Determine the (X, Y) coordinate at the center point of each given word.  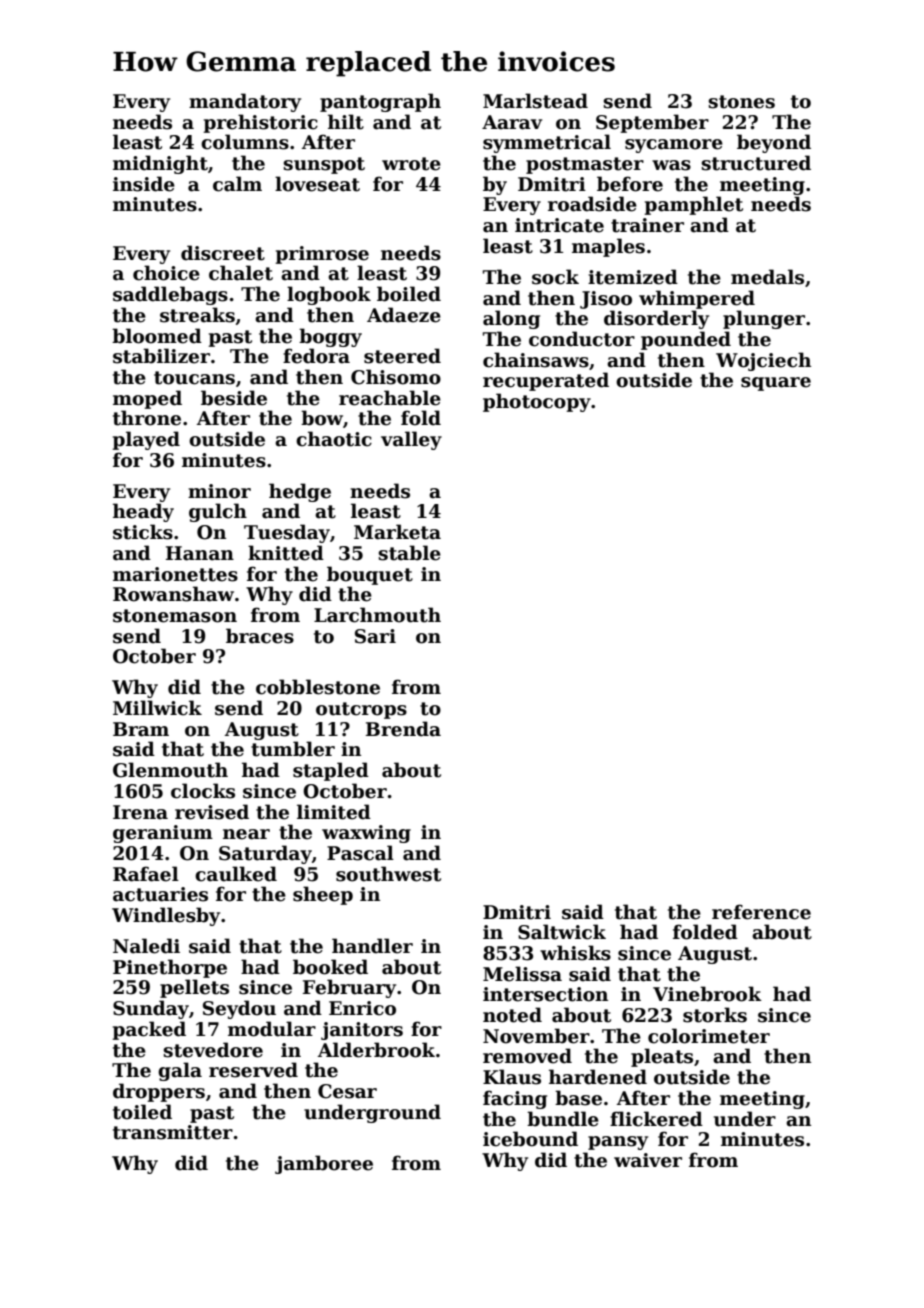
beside (234, 398)
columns (245, 142)
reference (761, 912)
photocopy (537, 402)
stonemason (175, 616)
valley (411, 440)
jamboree (324, 1164)
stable (409, 553)
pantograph (380, 102)
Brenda (403, 729)
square (776, 384)
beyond (774, 143)
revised (212, 812)
